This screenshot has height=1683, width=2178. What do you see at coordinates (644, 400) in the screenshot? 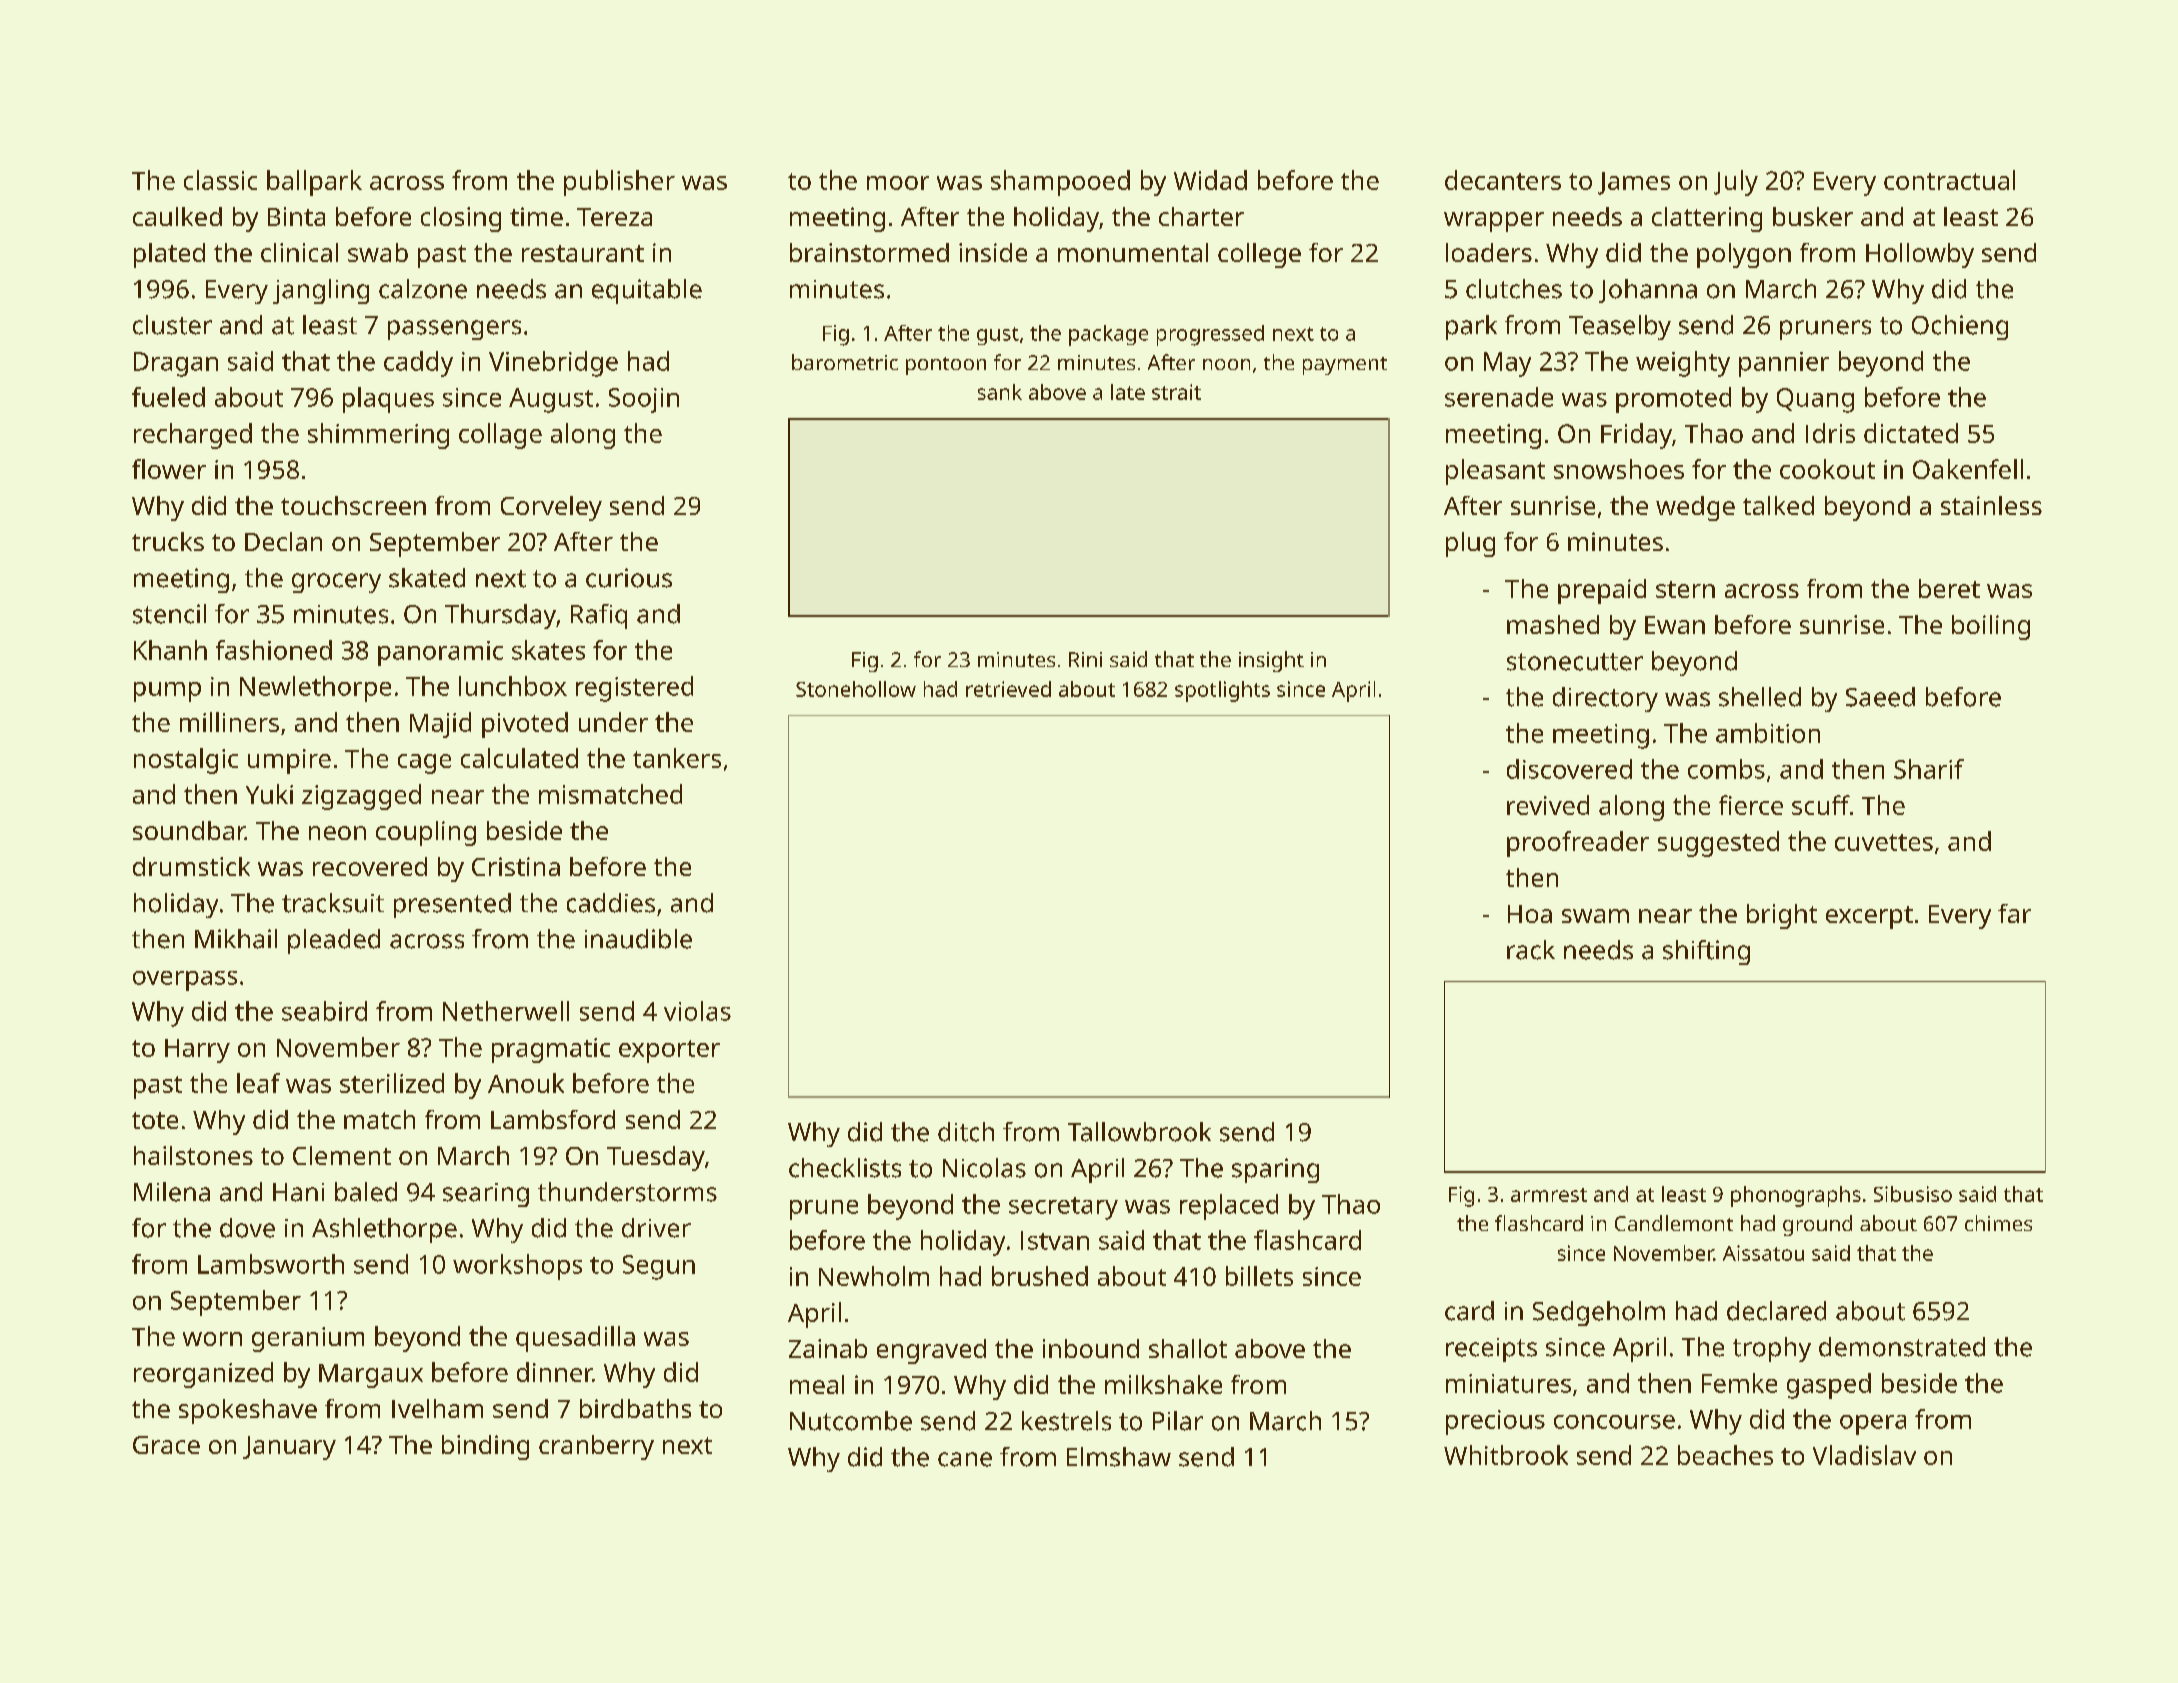
I see `Soojin` at bounding box center [644, 400].
